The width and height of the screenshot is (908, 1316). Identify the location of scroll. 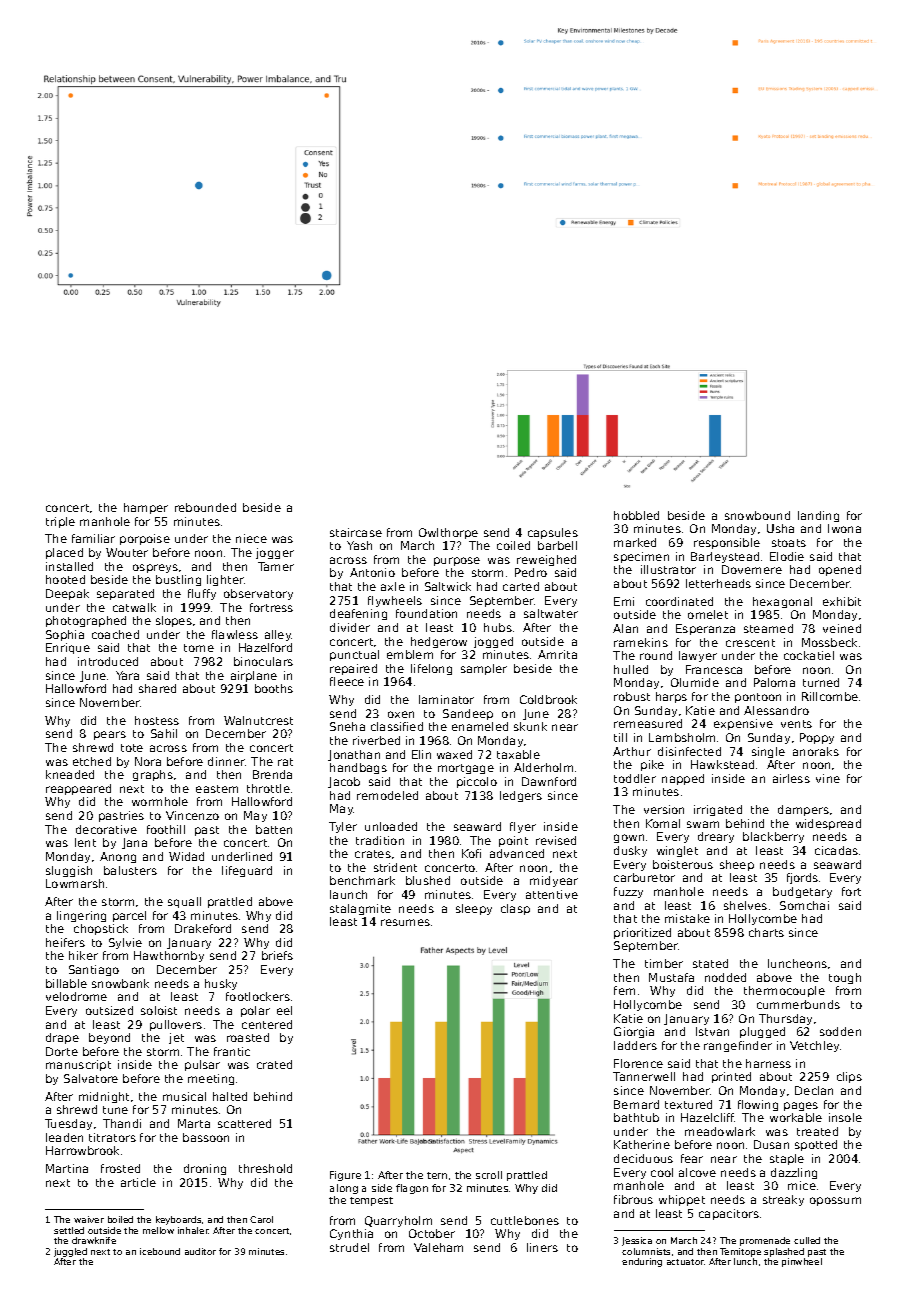
(489, 1175).
